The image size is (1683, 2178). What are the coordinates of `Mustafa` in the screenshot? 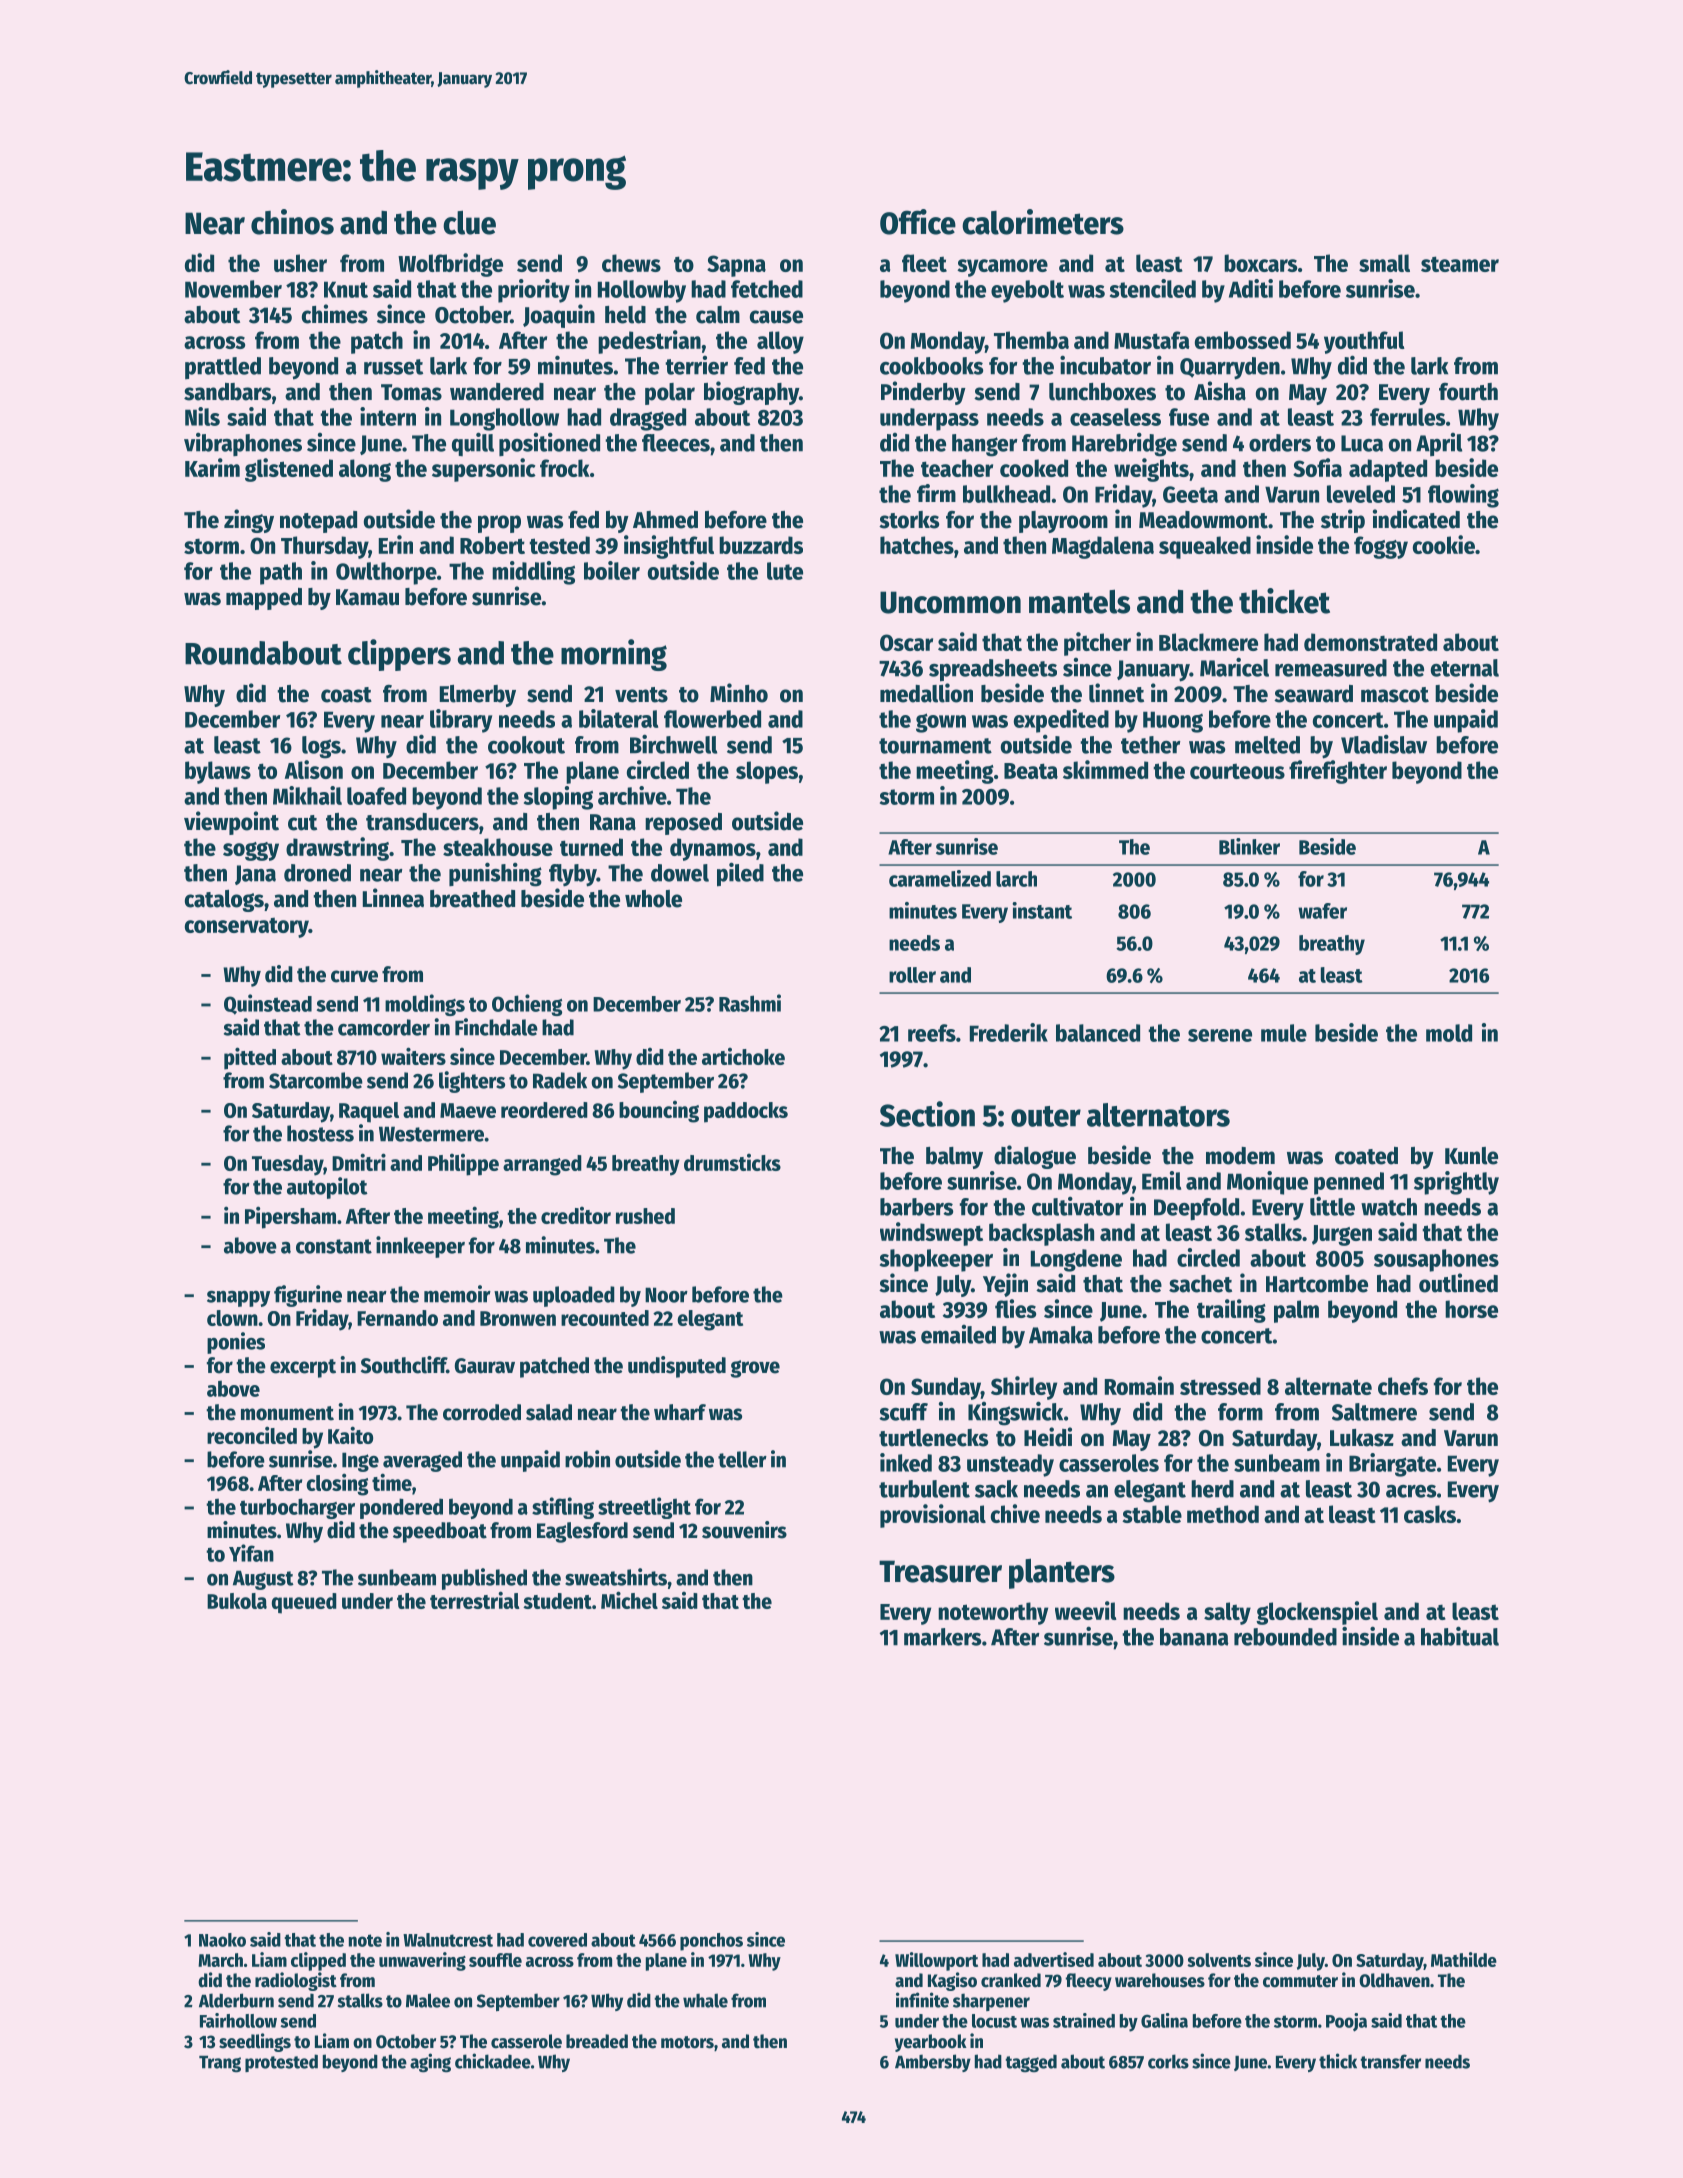 It's located at (1151, 340).
